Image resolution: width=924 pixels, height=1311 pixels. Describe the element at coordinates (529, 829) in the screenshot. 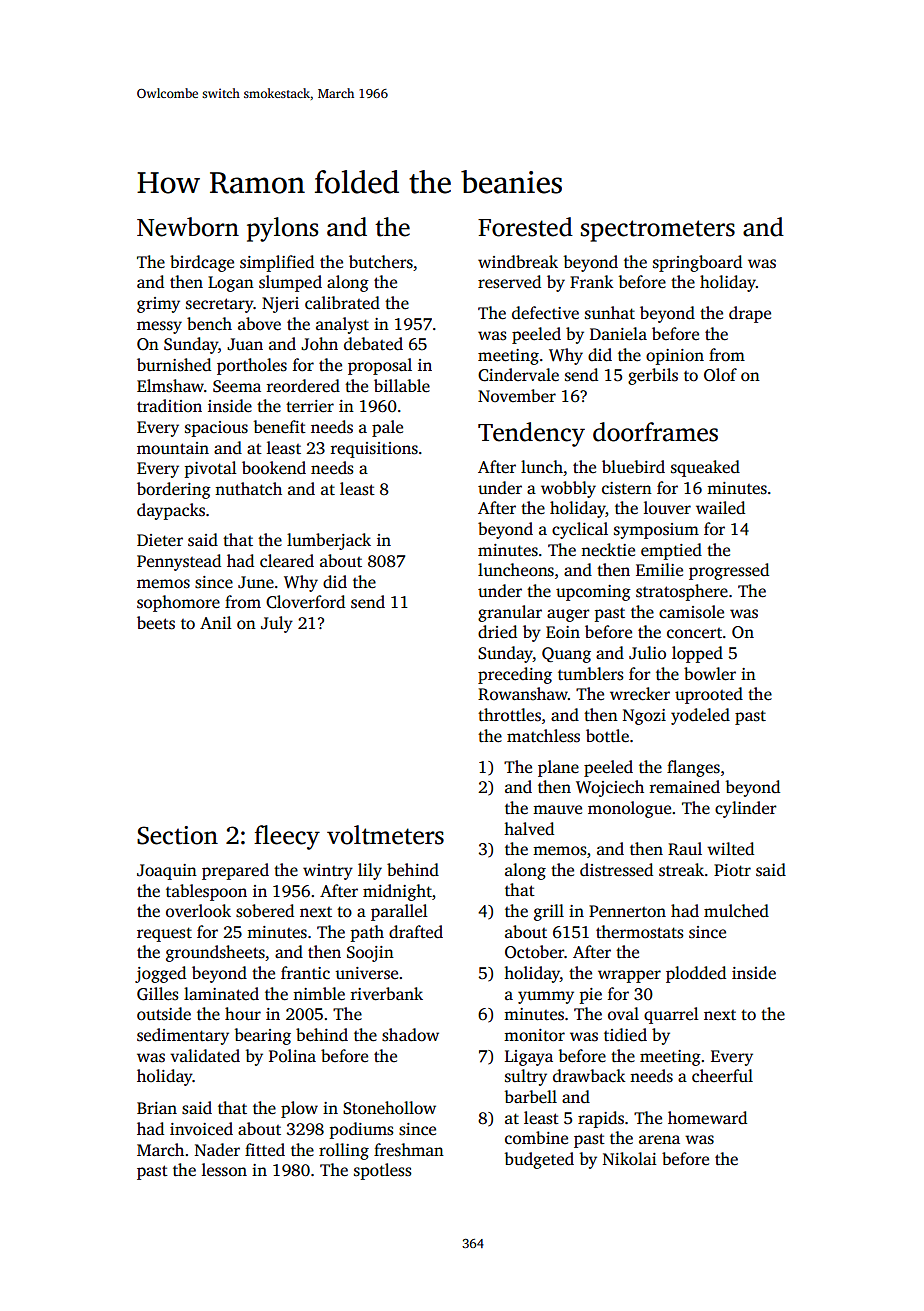

I see `halved` at that location.
